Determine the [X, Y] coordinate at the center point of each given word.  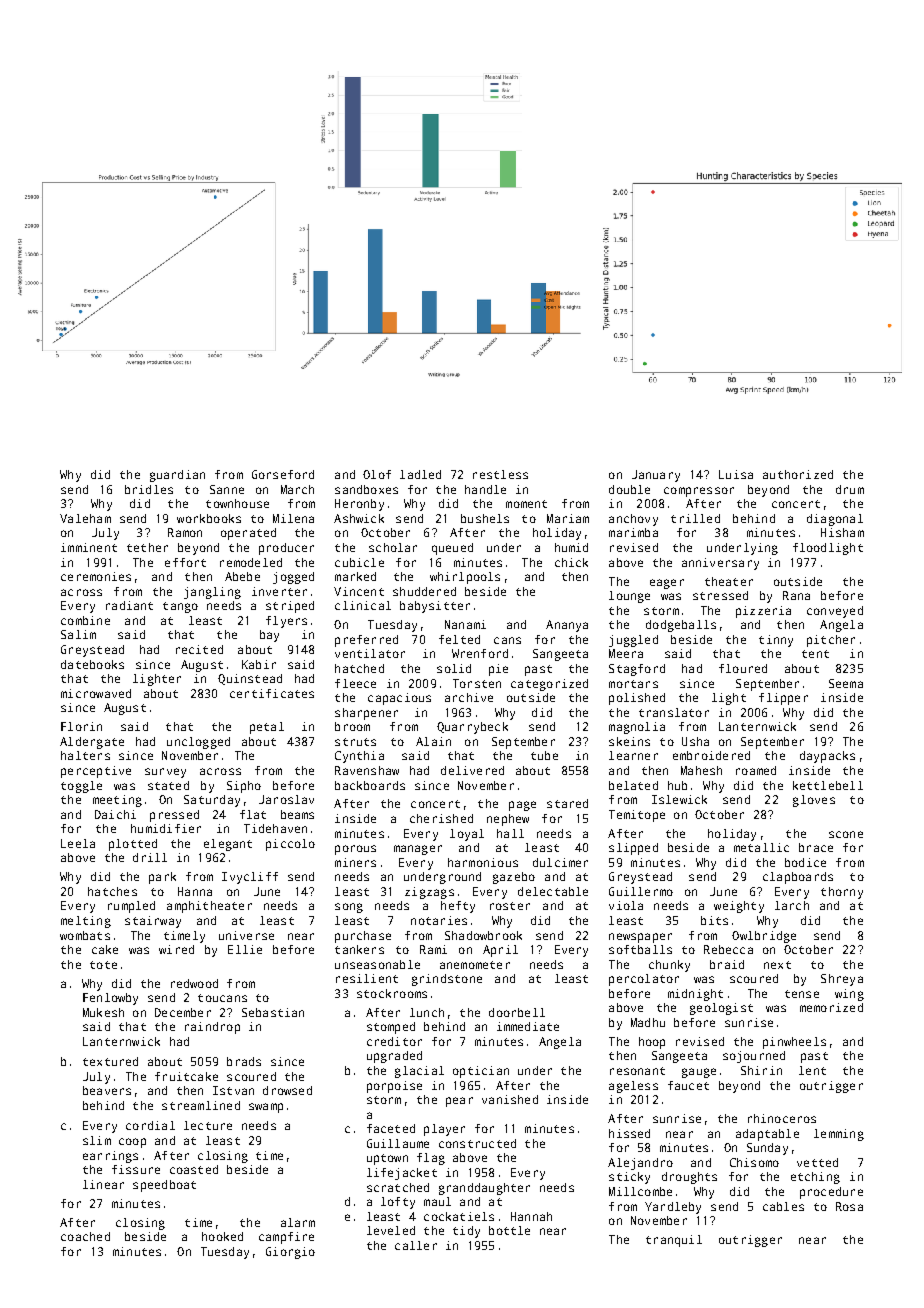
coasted [194, 1169]
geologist [721, 1009]
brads [244, 1061]
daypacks [827, 757]
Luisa [736, 474]
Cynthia [359, 757]
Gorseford [283, 474]
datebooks [92, 664]
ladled [420, 474]
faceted [391, 1128]
